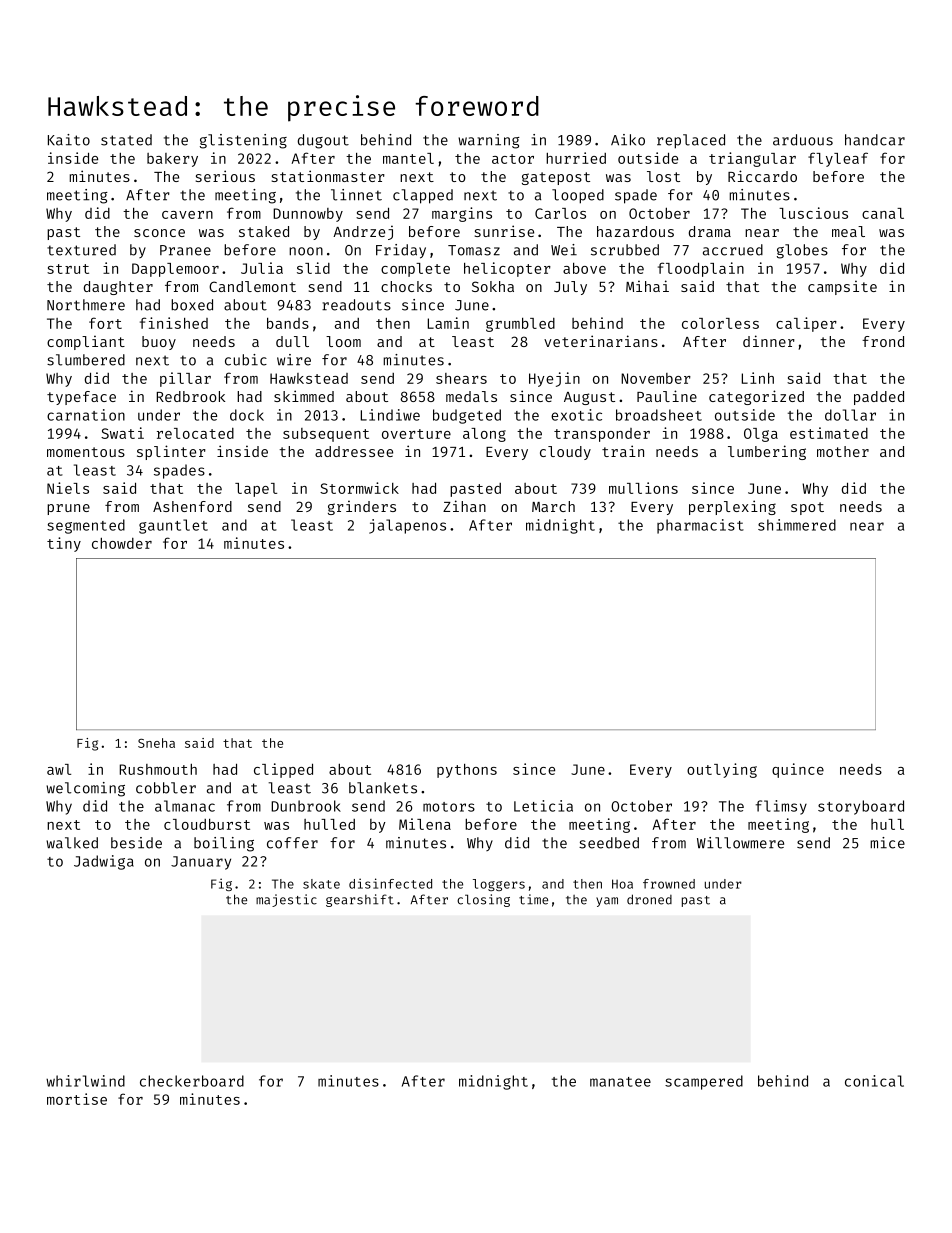 This screenshot has width=952, height=1233. I want to click on train, so click(623, 451).
